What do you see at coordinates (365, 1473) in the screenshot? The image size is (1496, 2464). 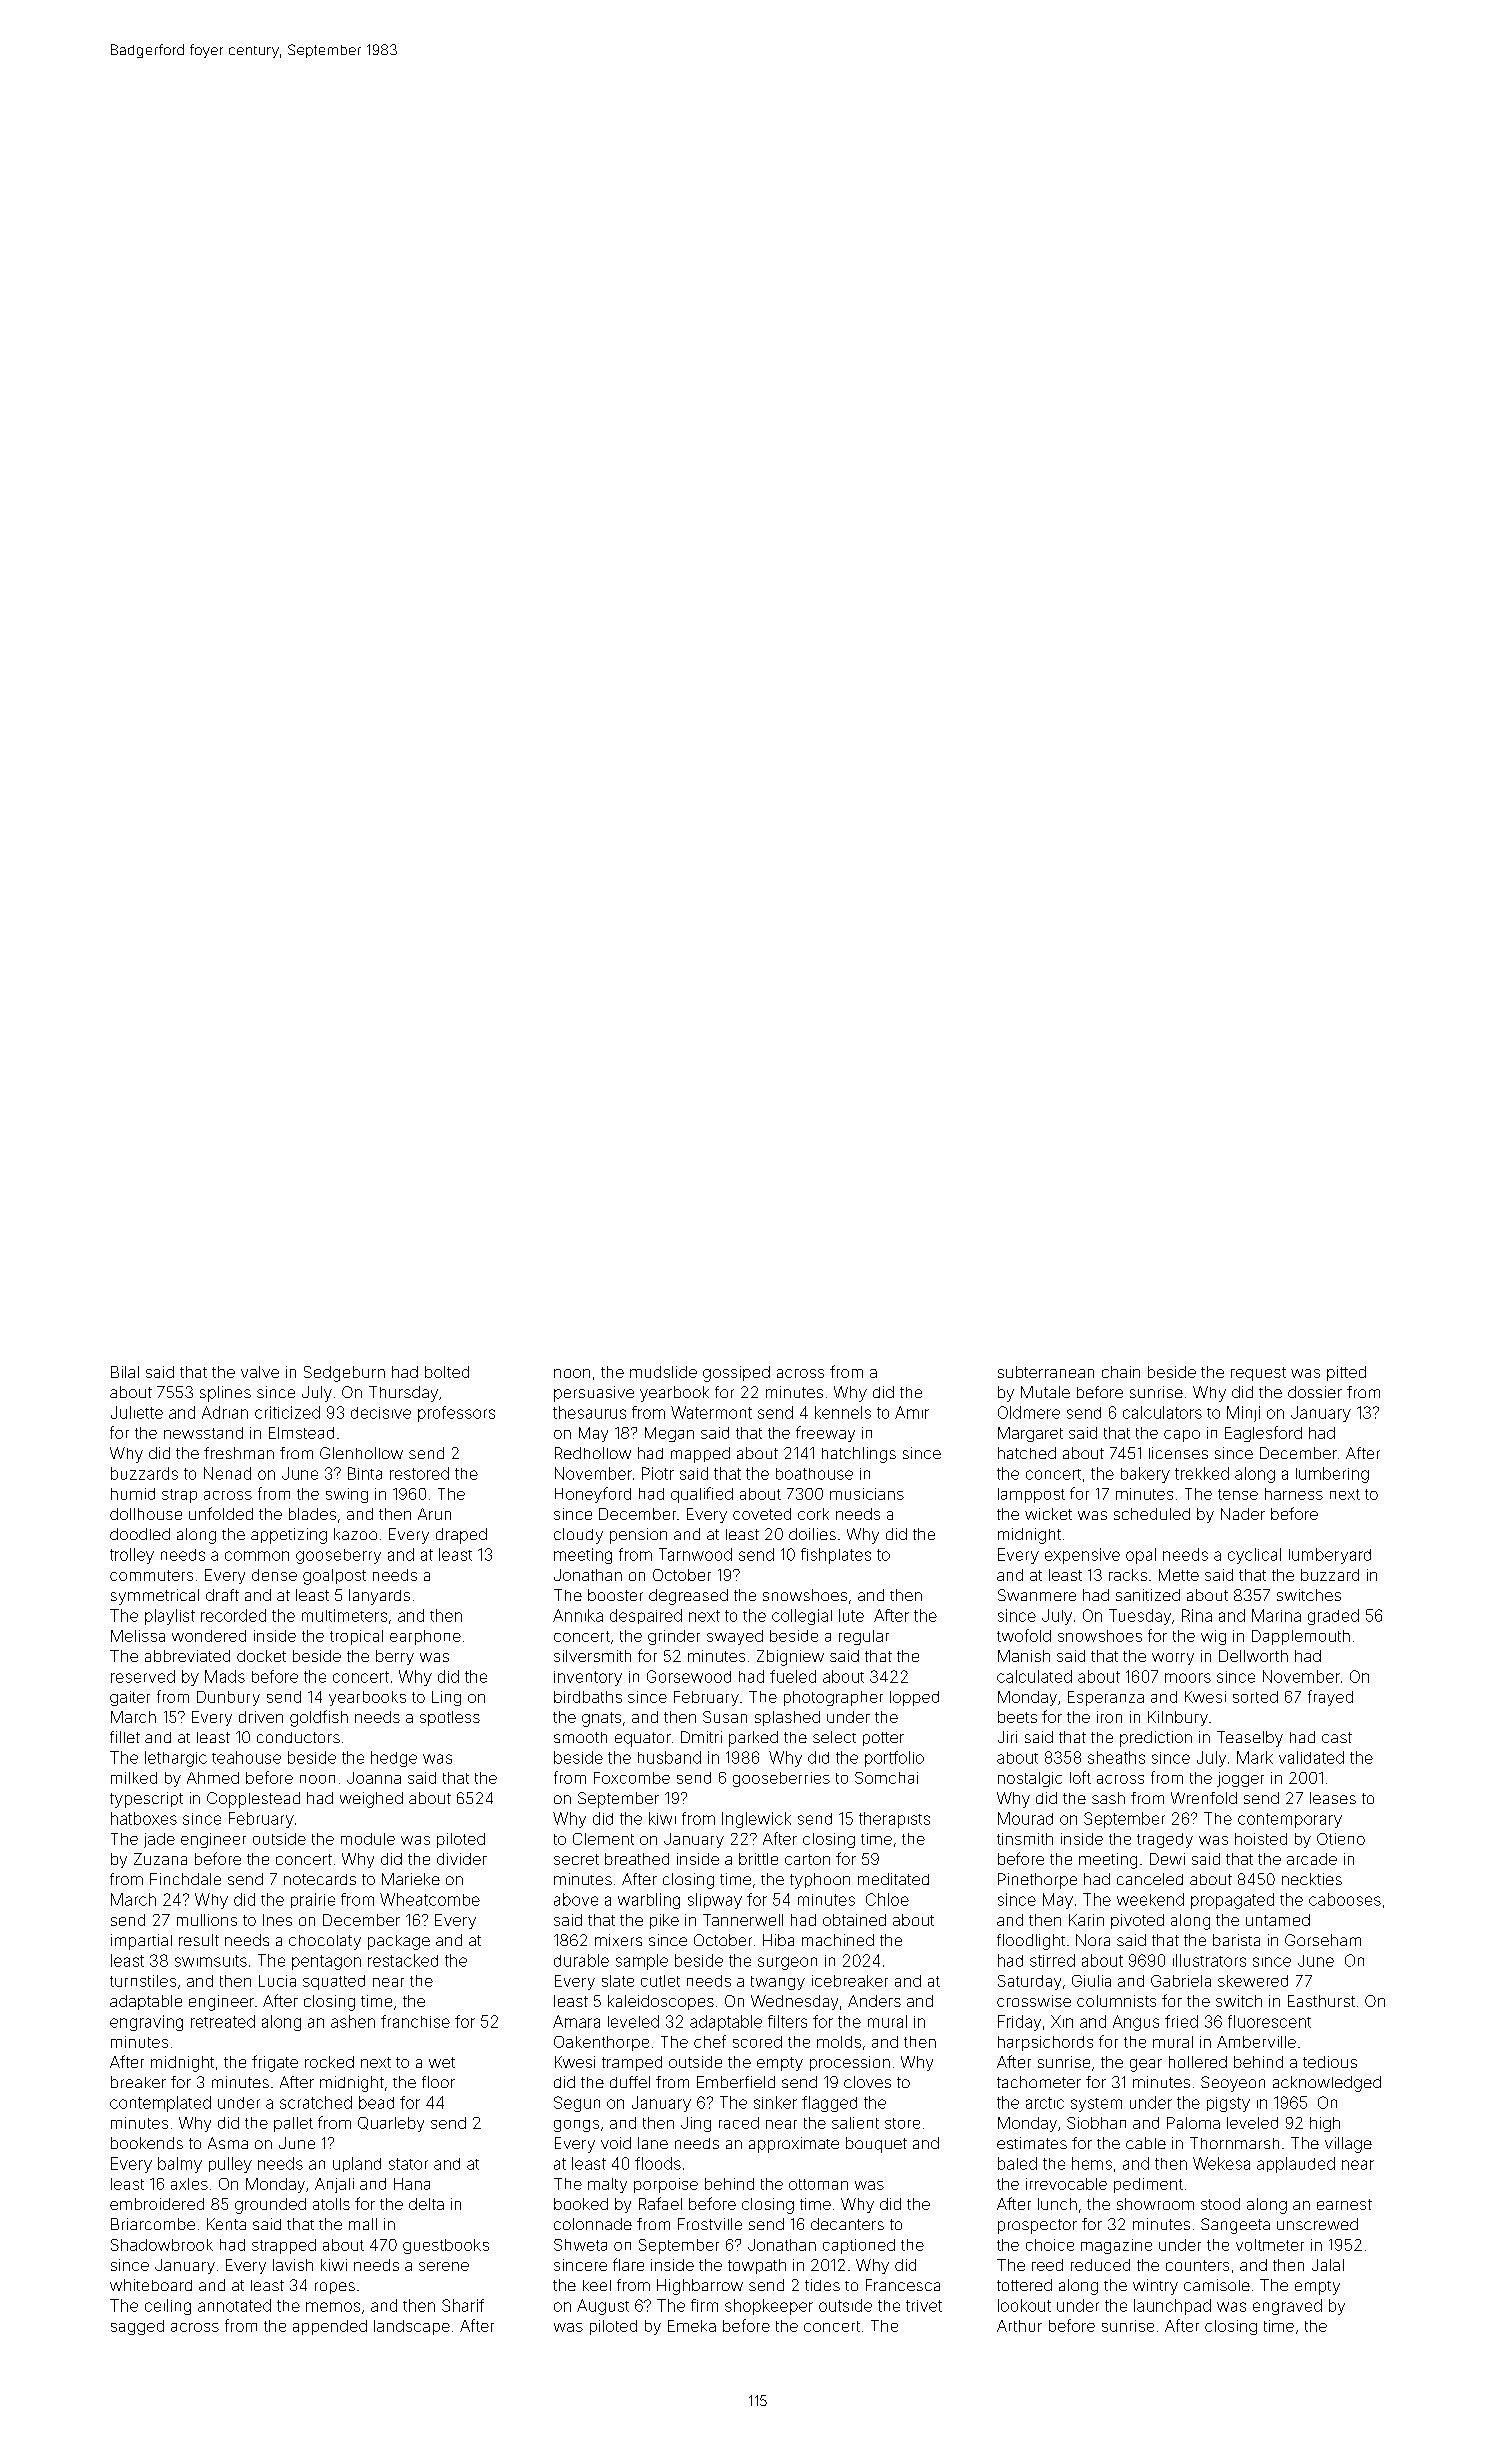 I see `Binta` at bounding box center [365, 1473].
